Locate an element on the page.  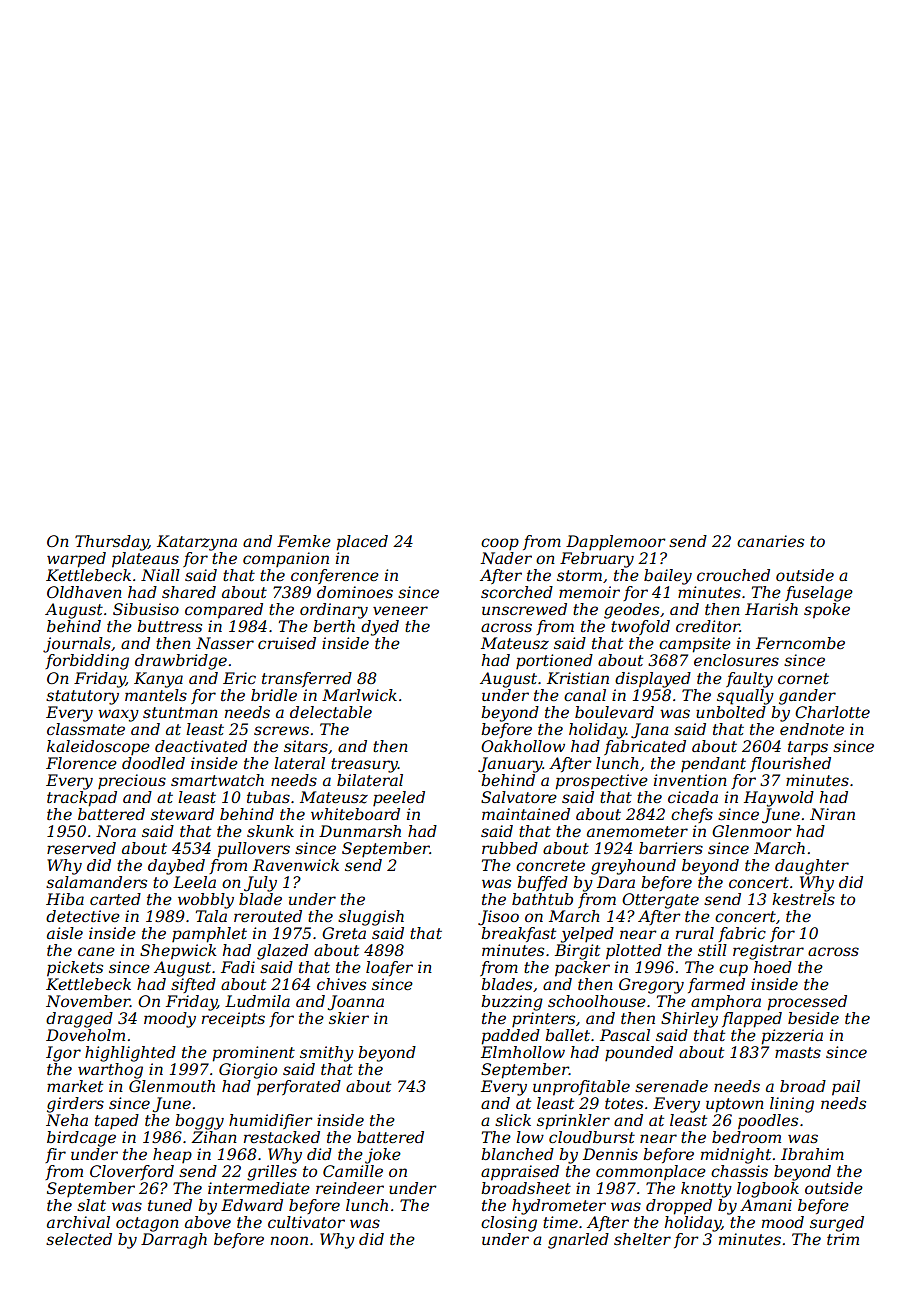
trackpad is located at coordinates (82, 799).
